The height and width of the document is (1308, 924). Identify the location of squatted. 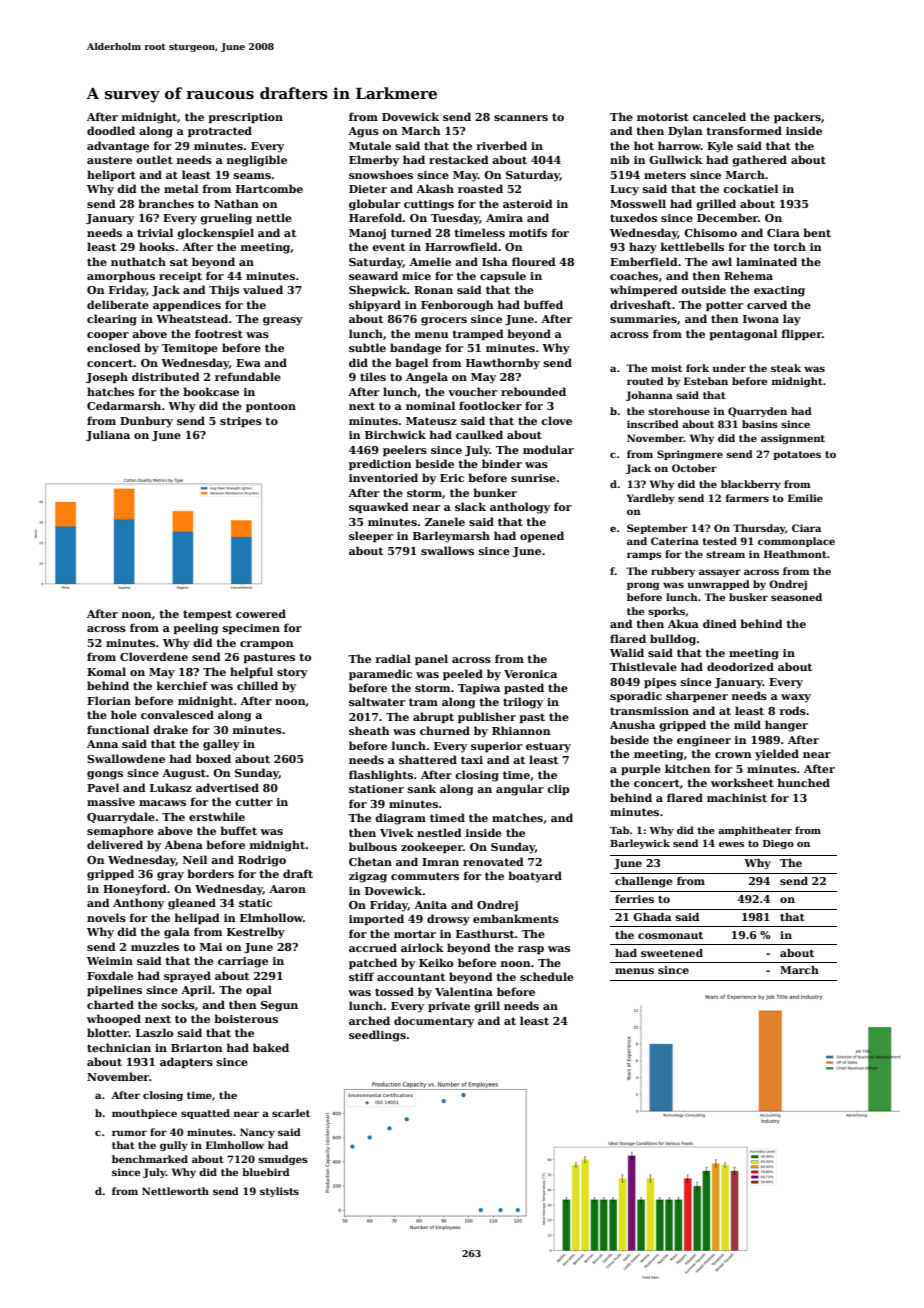
(205, 1114).
